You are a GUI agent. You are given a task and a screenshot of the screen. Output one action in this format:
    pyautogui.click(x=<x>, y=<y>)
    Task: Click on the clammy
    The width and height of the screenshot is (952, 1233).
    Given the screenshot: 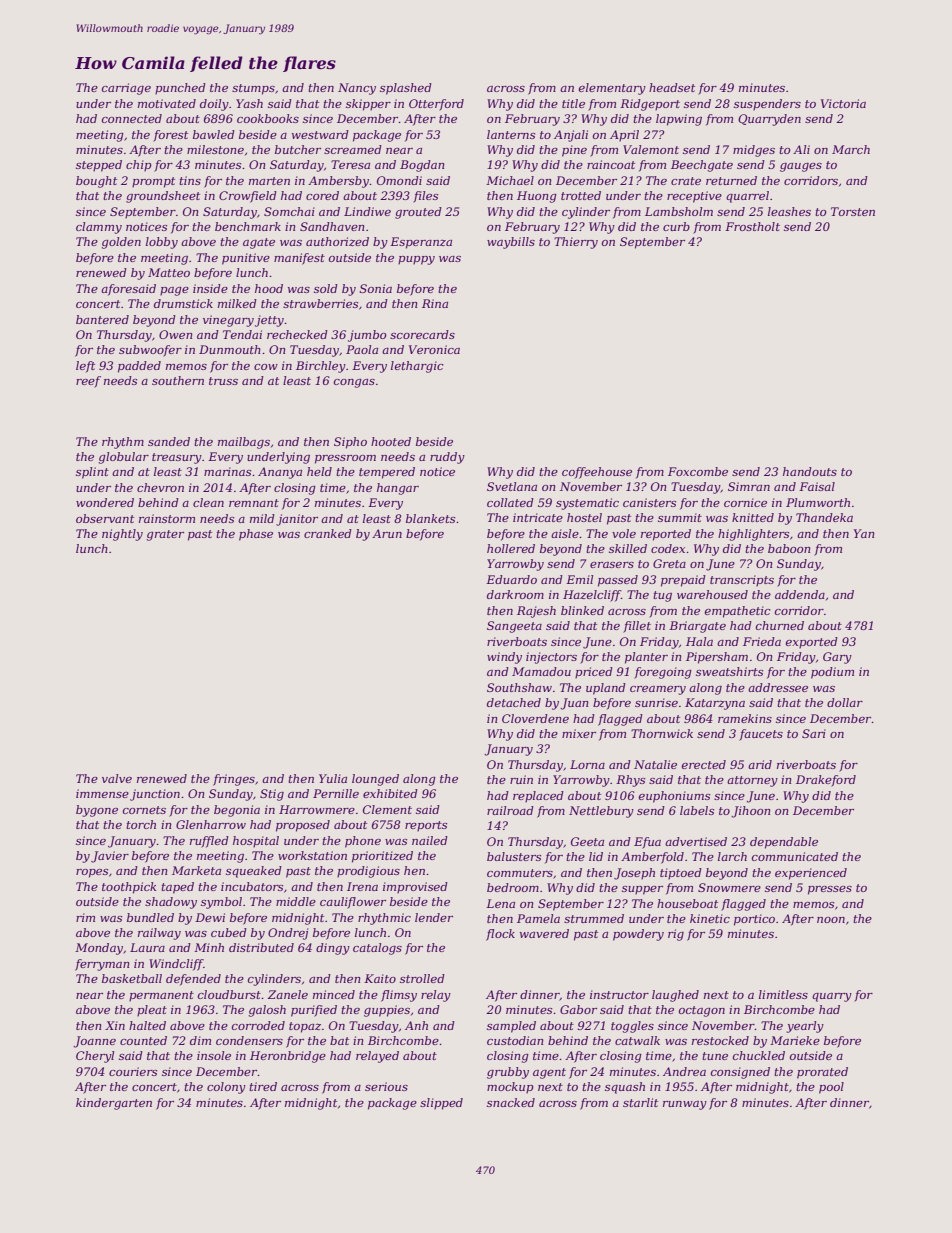 What is the action you would take?
    pyautogui.click(x=99, y=228)
